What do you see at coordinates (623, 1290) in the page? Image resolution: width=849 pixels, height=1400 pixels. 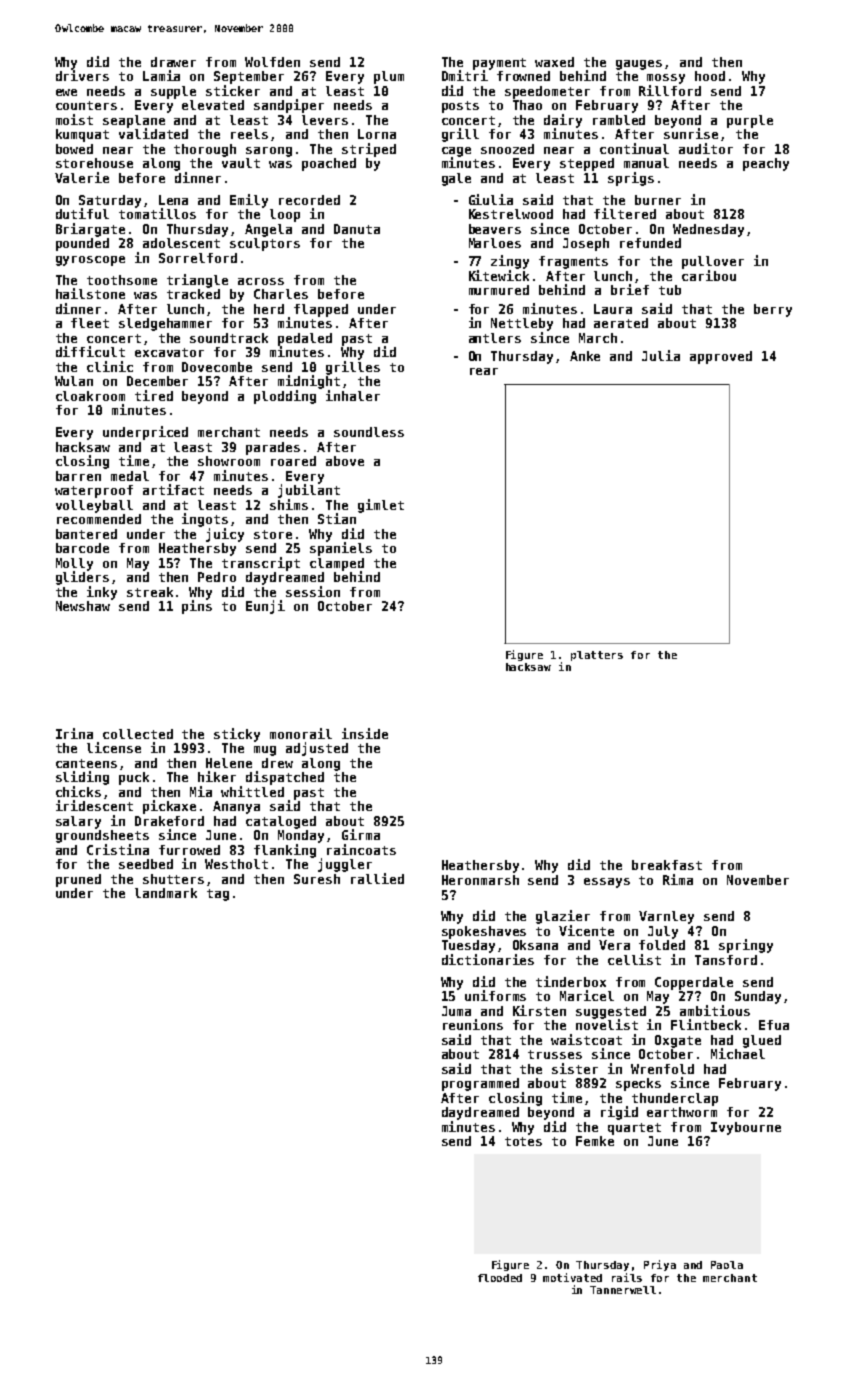 I see `Tannerwell` at bounding box center [623, 1290].
